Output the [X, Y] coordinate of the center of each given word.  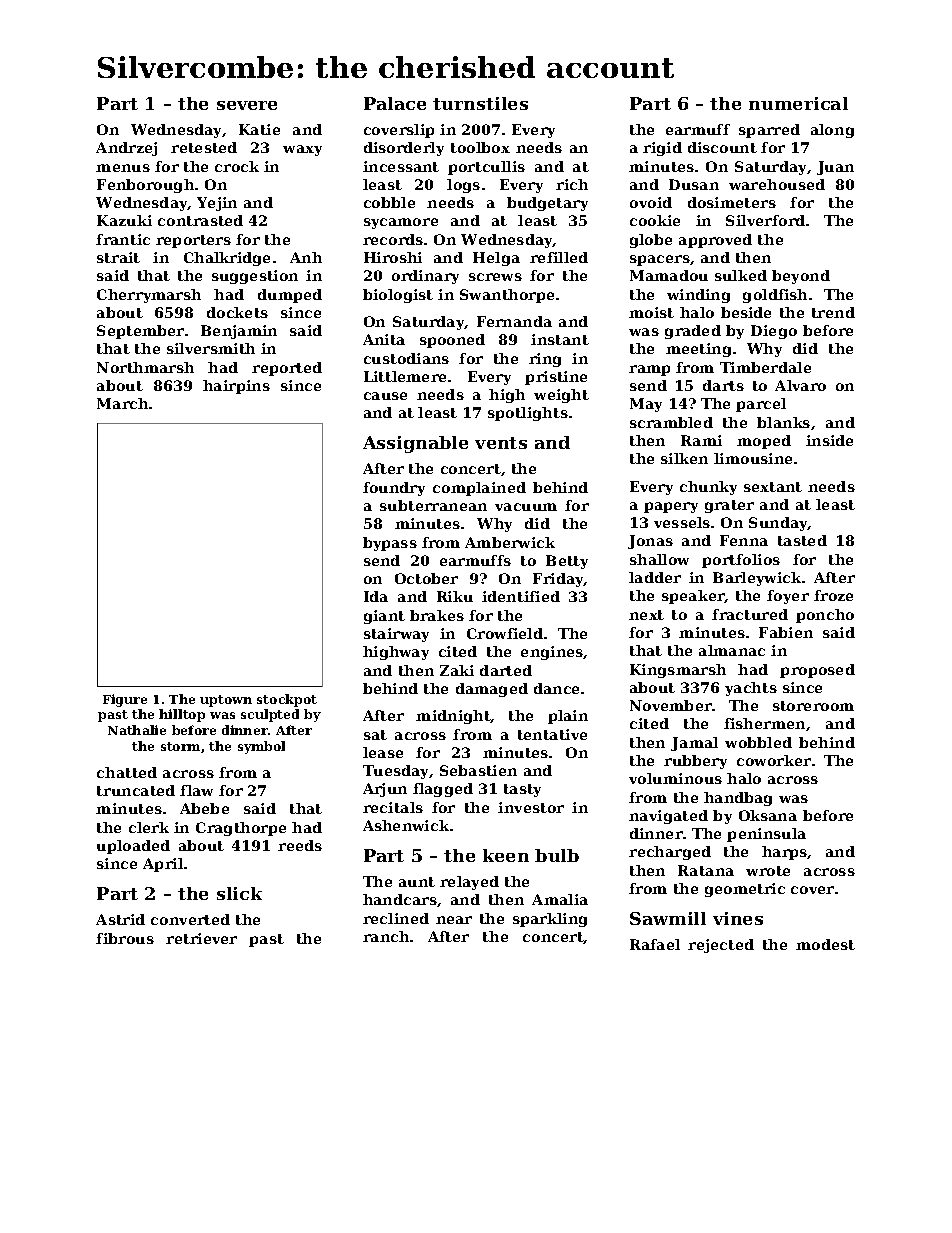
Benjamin [239, 332]
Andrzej [126, 149]
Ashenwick [406, 825]
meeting [698, 350]
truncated [136, 790]
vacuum [526, 507]
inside [829, 440]
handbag [738, 799]
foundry [394, 489]
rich [572, 184]
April [163, 865]
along [832, 131]
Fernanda [514, 321]
